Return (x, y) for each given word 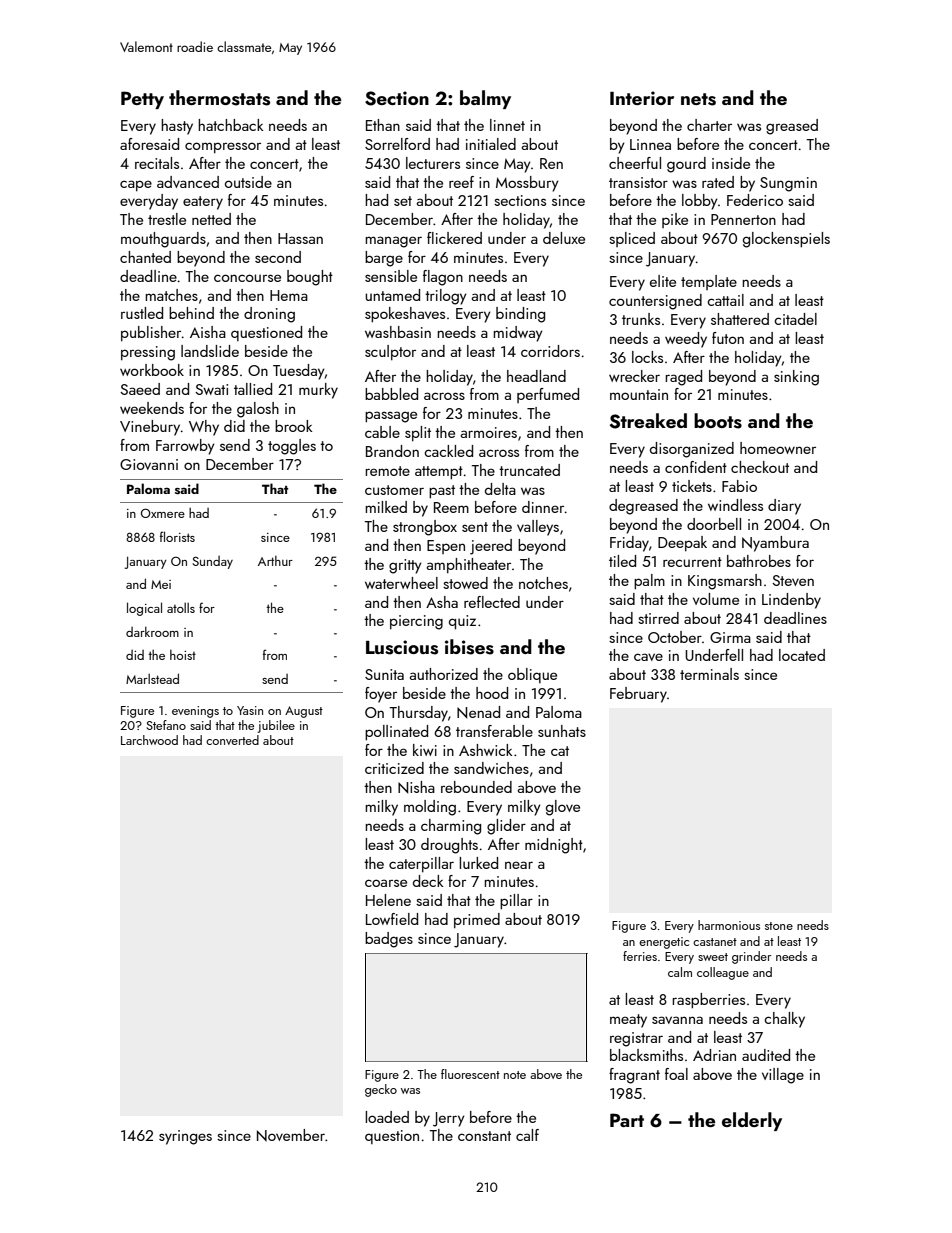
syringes (185, 1137)
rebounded (476, 787)
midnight (554, 846)
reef (461, 182)
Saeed (140, 389)
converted (232, 740)
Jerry (449, 1119)
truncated (529, 470)
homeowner (778, 448)
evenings (195, 712)
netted (211, 219)
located (802, 655)
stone (779, 926)
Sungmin (788, 184)
